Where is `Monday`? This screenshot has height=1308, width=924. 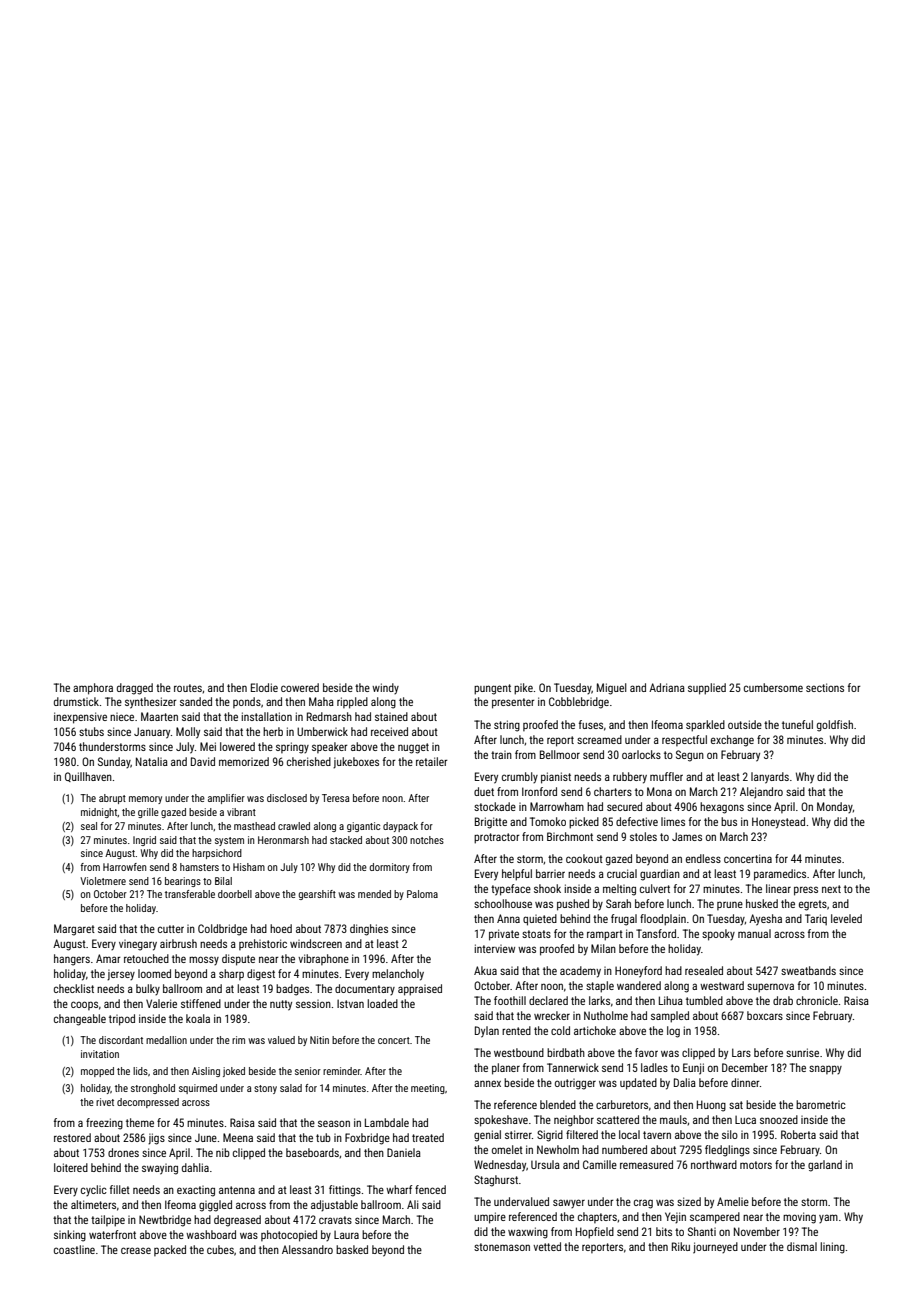 Monday is located at coordinates (835, 807).
